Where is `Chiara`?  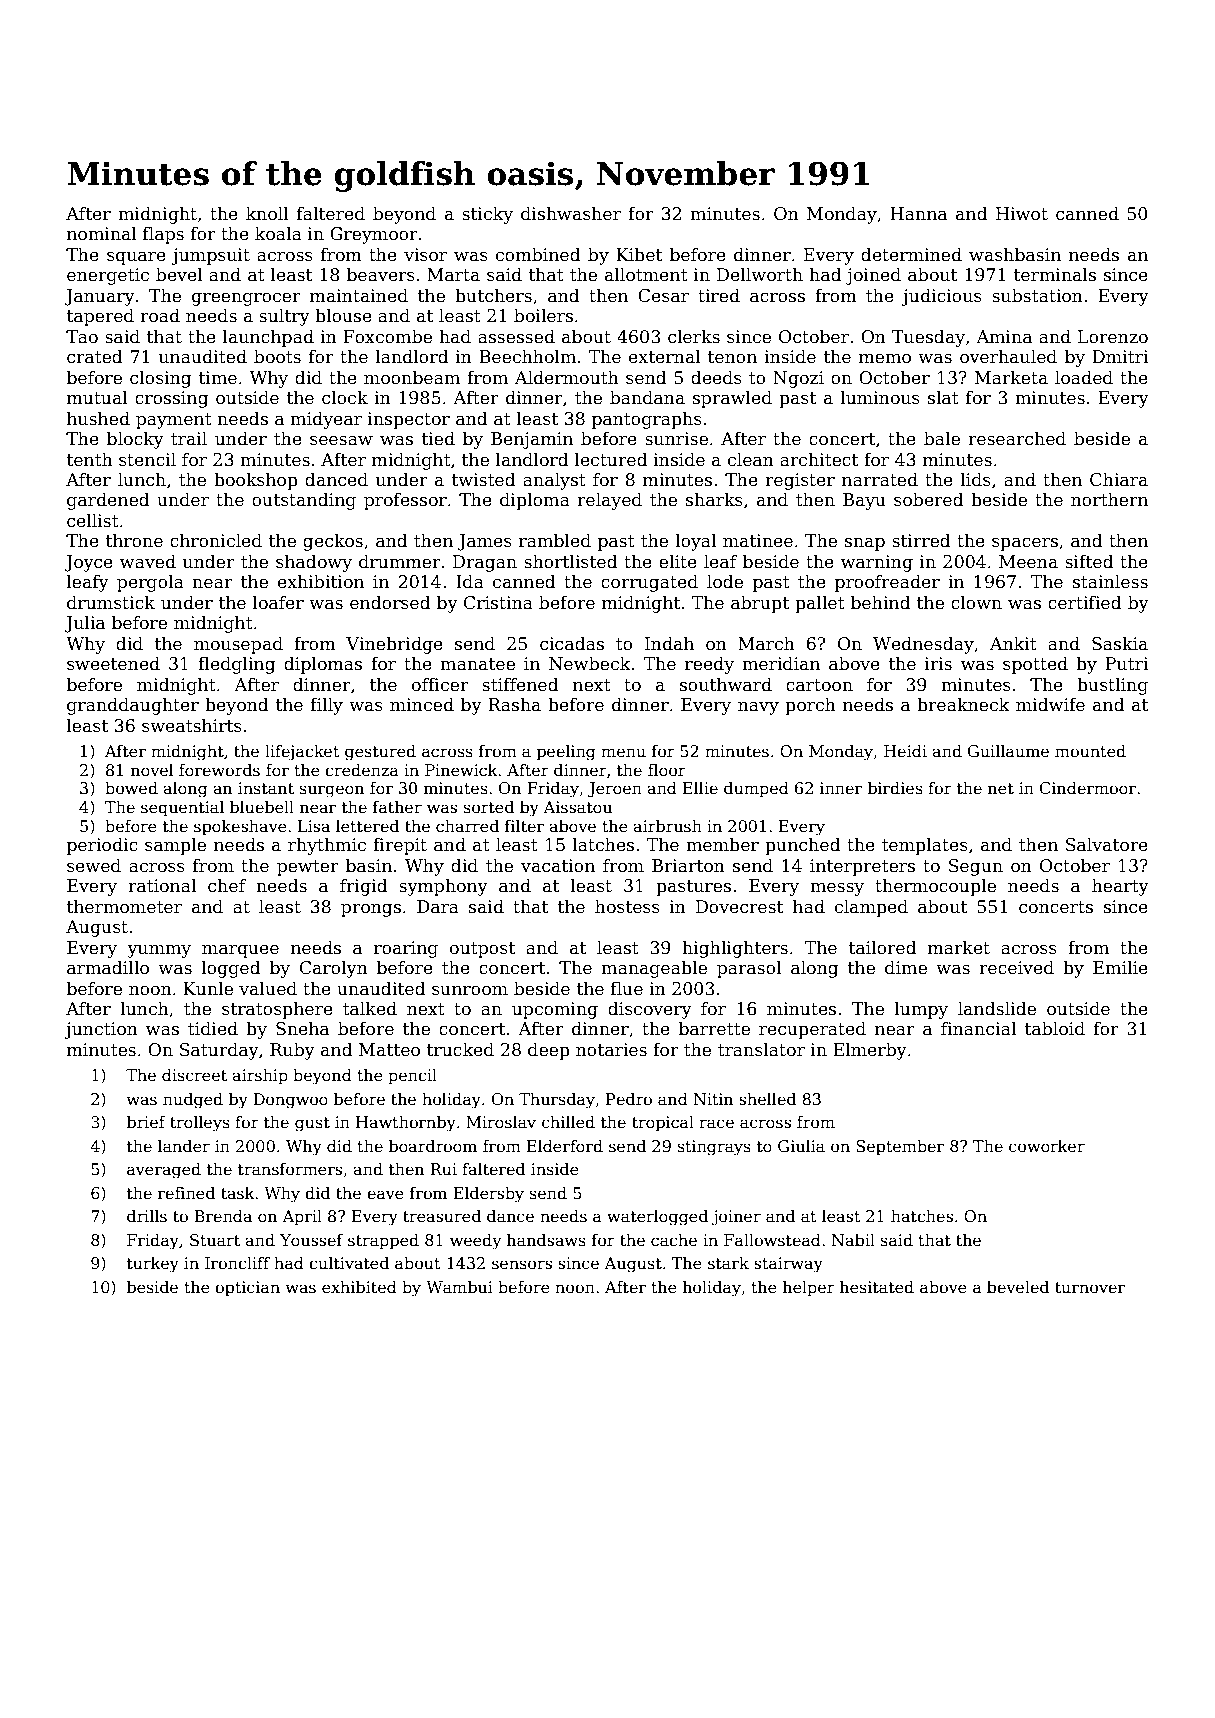 Chiara is located at coordinates (1119, 479).
